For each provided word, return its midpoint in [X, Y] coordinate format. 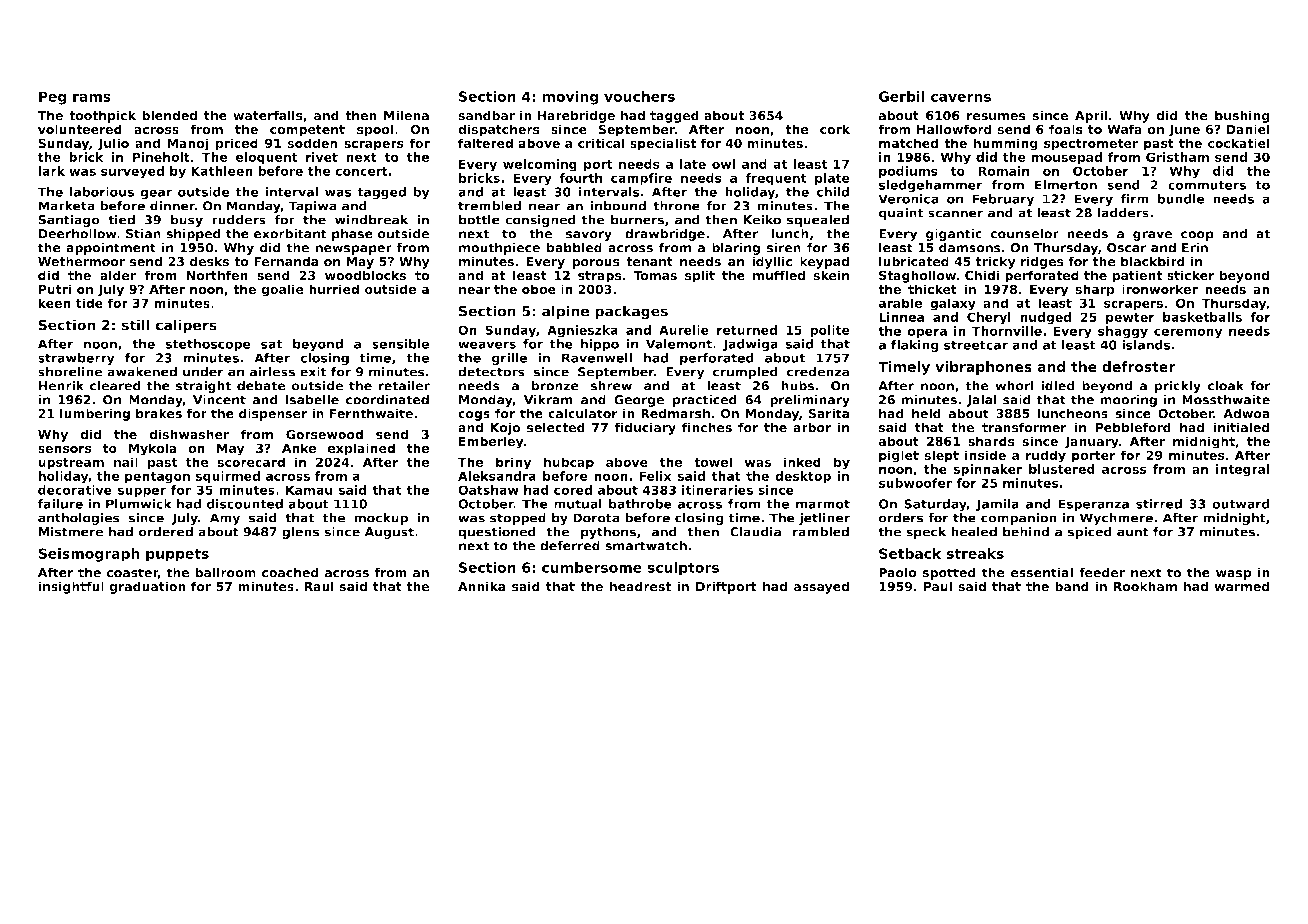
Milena [406, 115]
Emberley [491, 442]
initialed [1241, 427]
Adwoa [1246, 413]
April [1091, 116]
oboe [539, 289]
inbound [618, 206]
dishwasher [189, 434]
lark [51, 171]
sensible [400, 344]
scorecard [251, 462]
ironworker [1160, 289]
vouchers [639, 96]
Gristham [1177, 157]
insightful [71, 587]
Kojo [505, 428]
